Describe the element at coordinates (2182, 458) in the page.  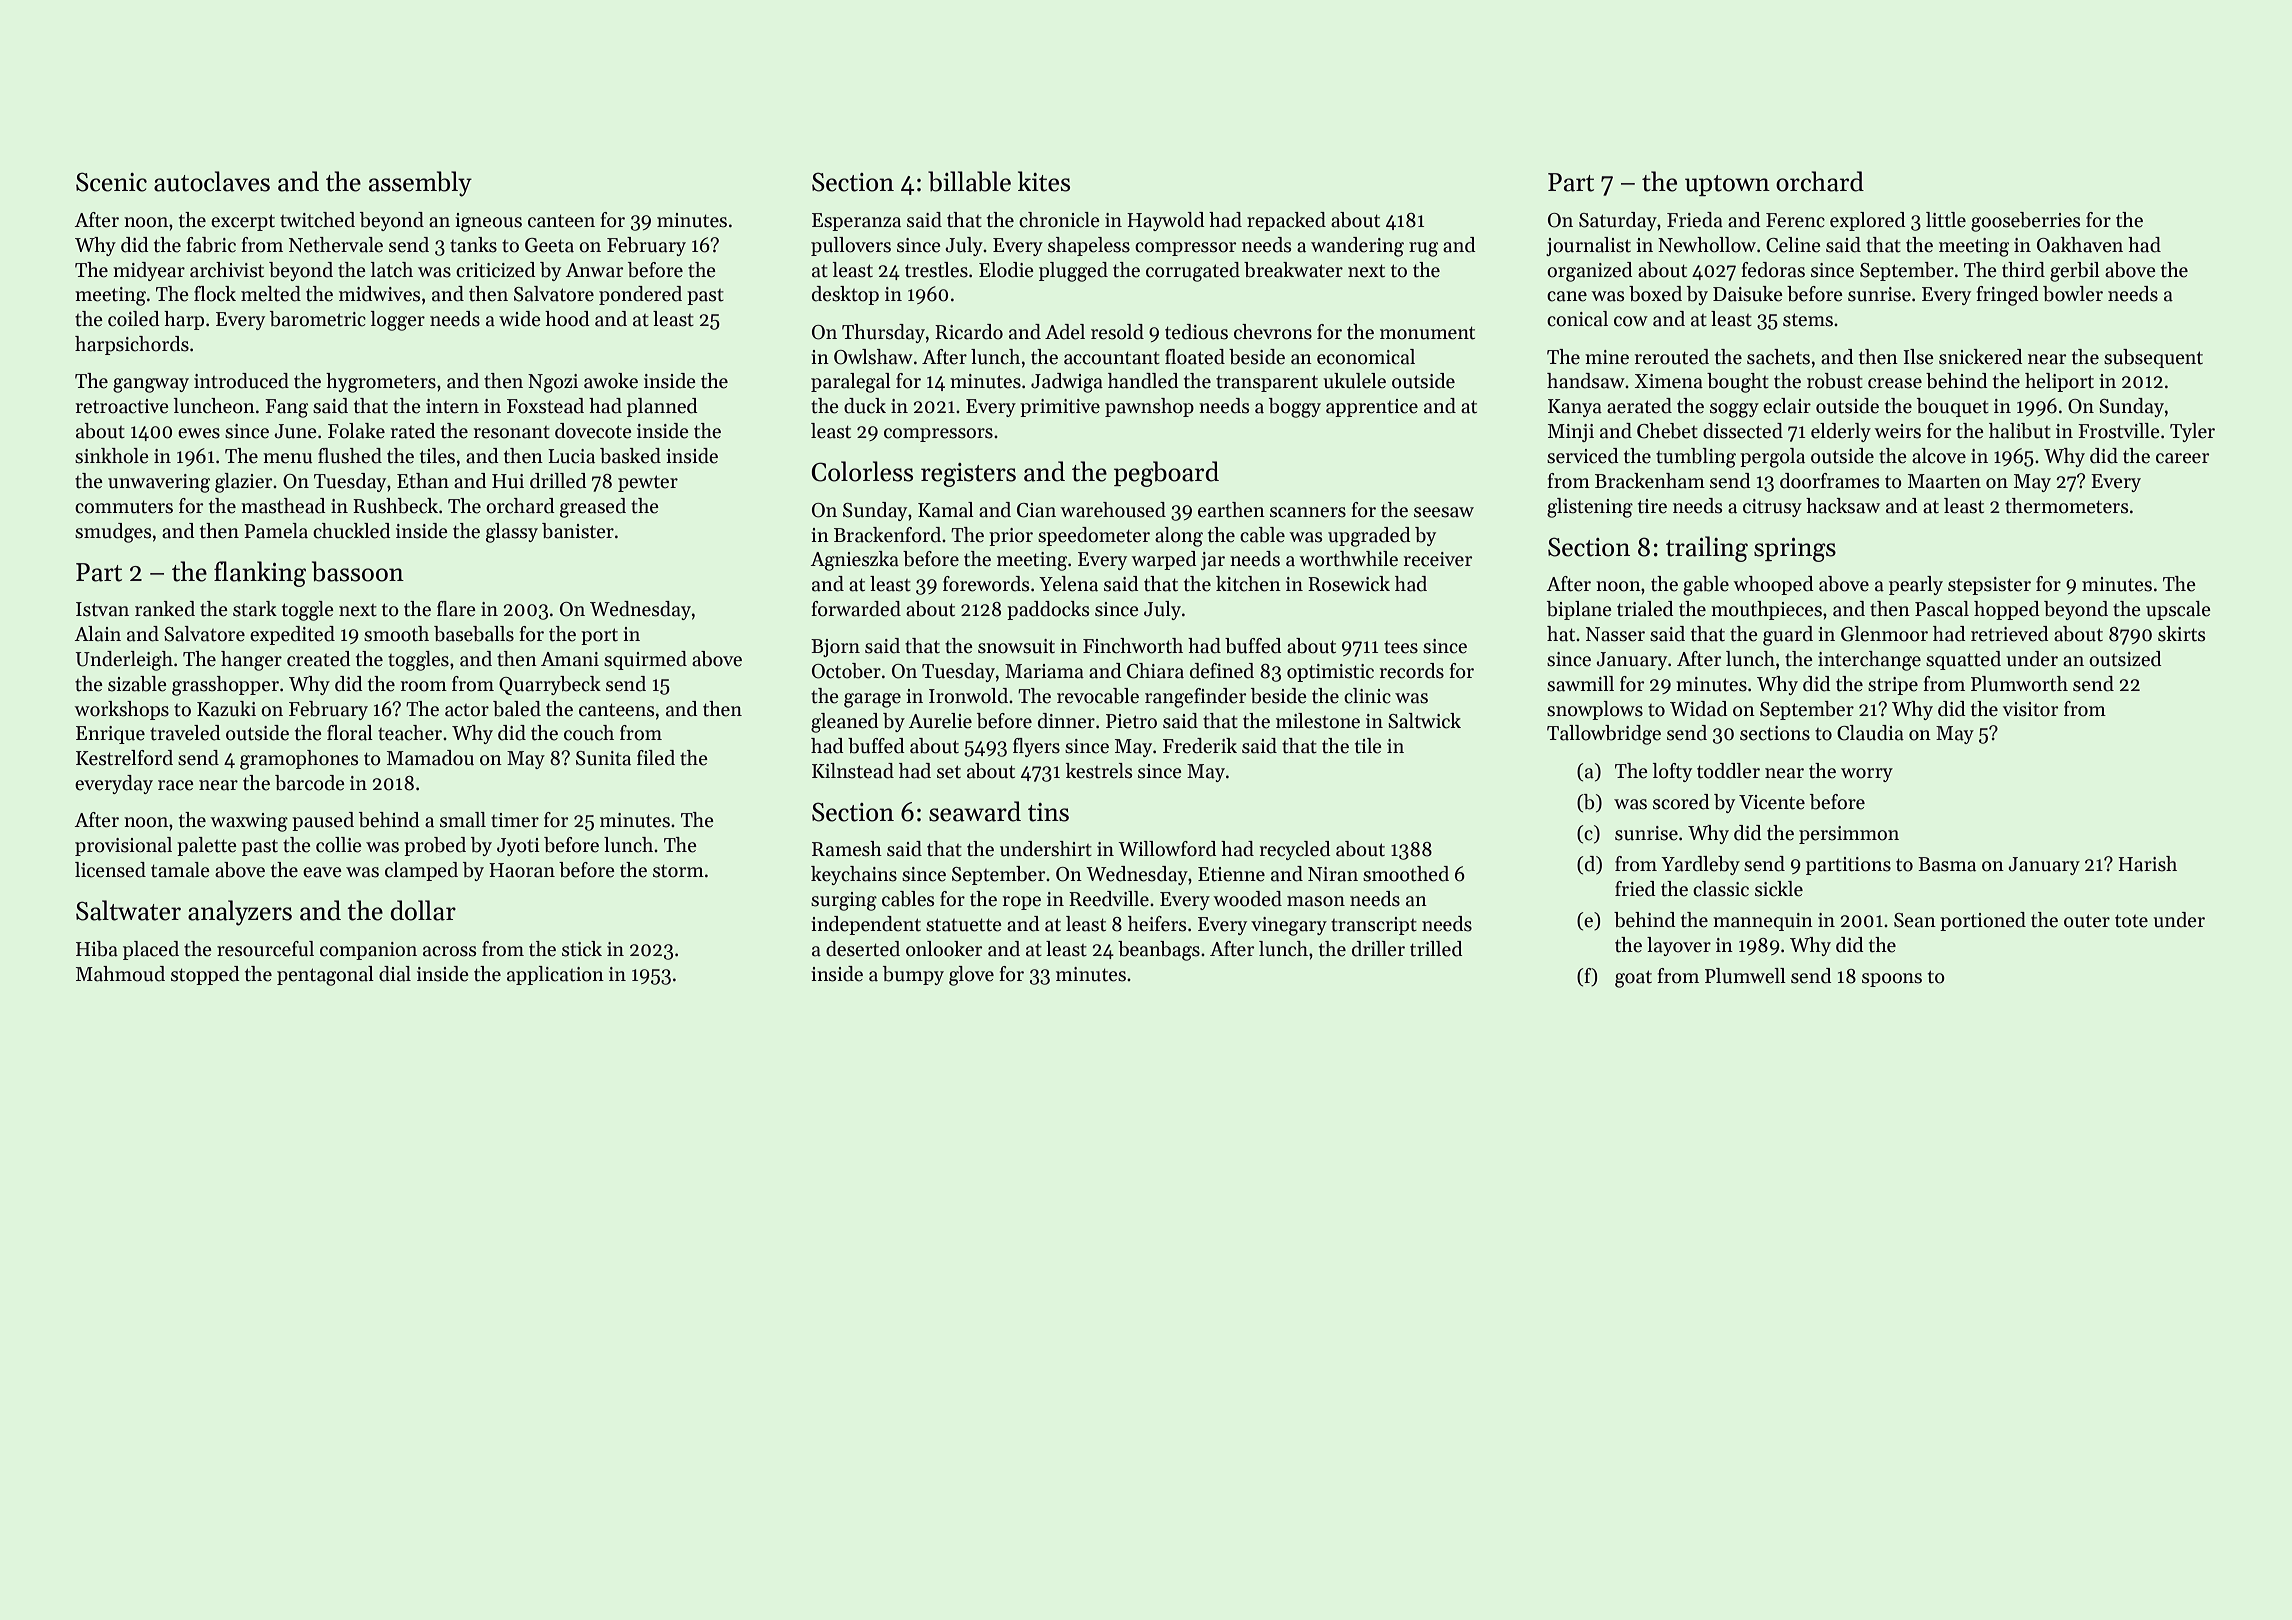
I see `career` at that location.
